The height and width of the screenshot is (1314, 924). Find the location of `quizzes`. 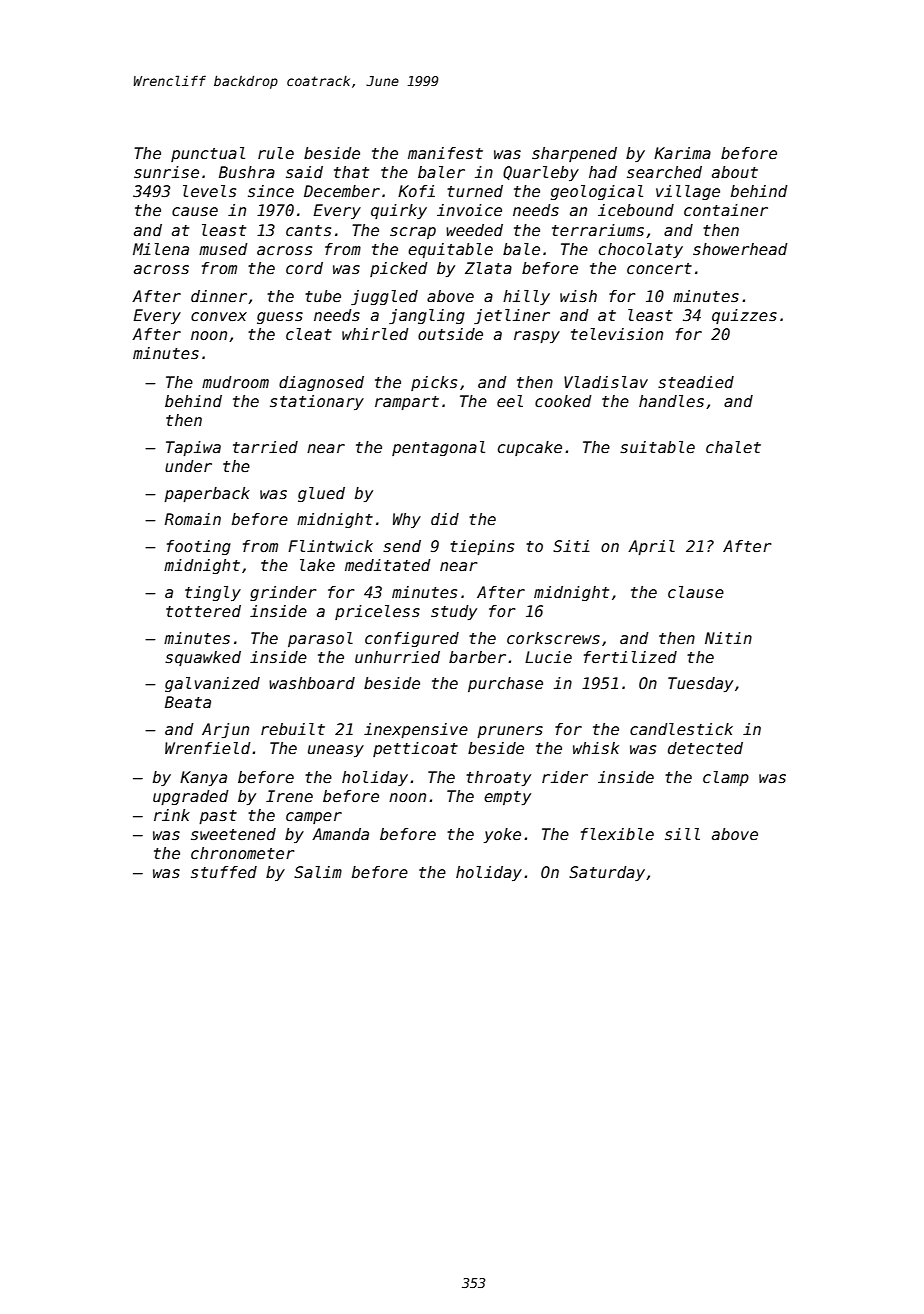

quizzes is located at coordinates (744, 316).
